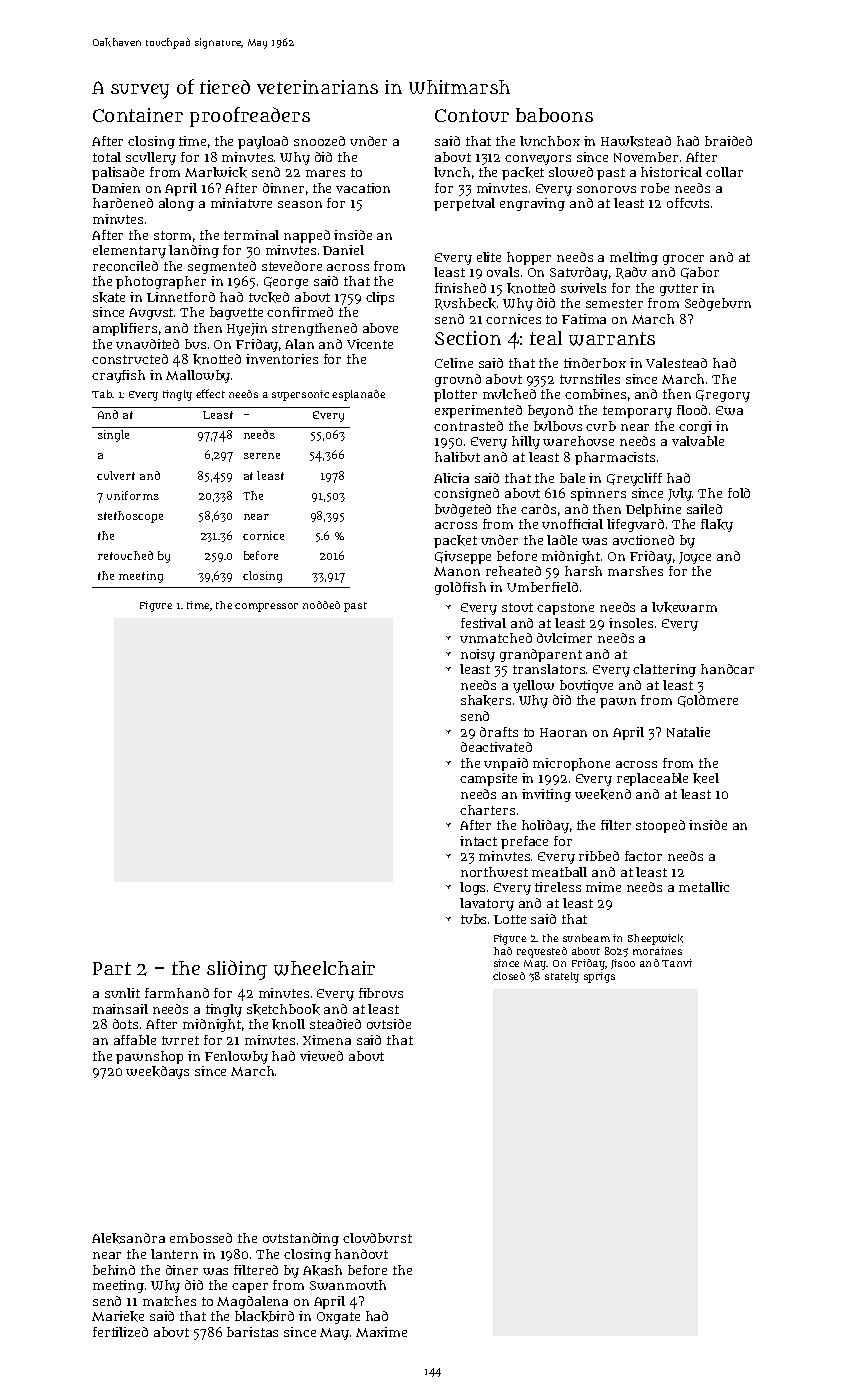 This screenshot has width=849, height=1400. I want to click on retouched, so click(125, 555).
